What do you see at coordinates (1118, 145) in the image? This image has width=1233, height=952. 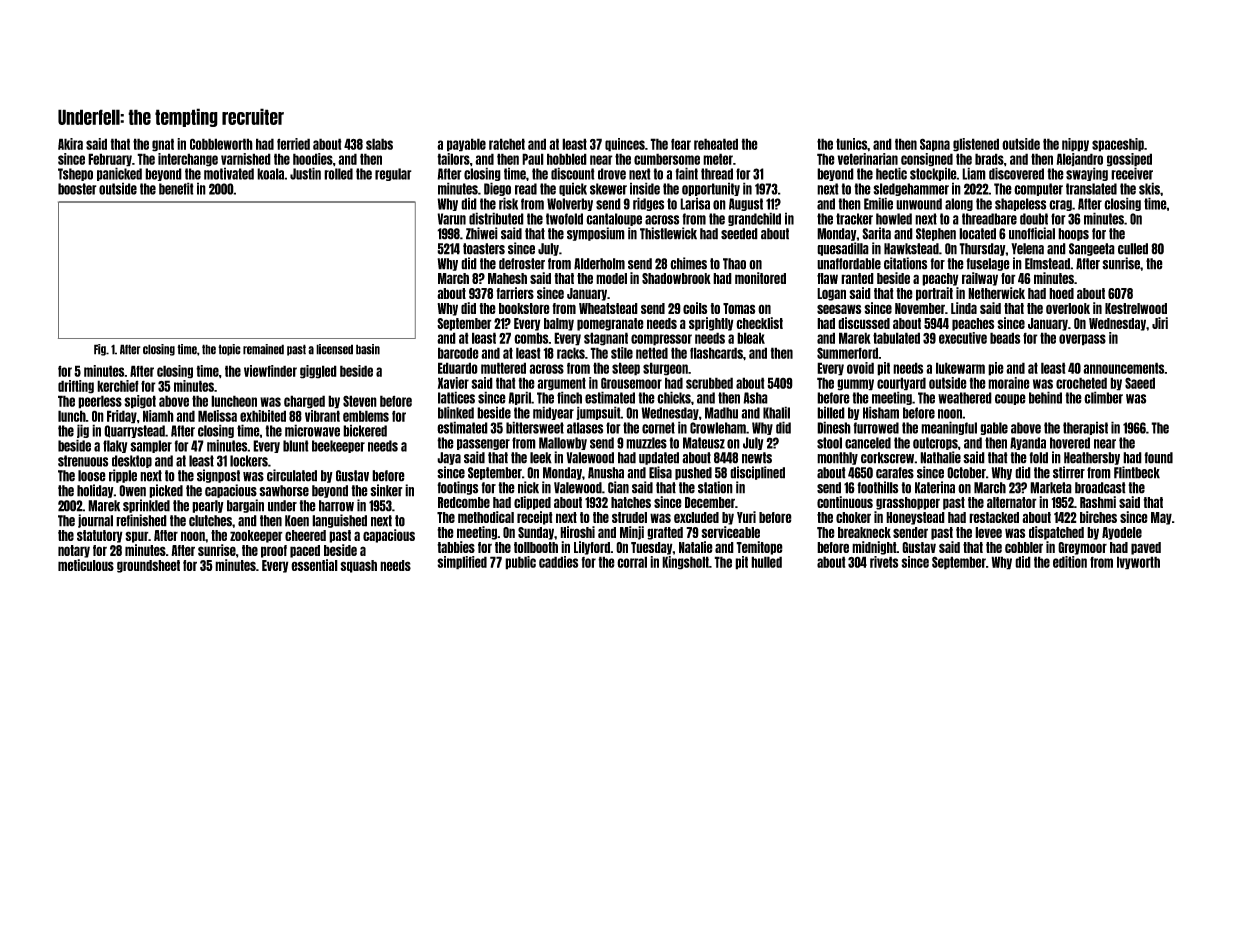 I see `spaceship` at bounding box center [1118, 145].
